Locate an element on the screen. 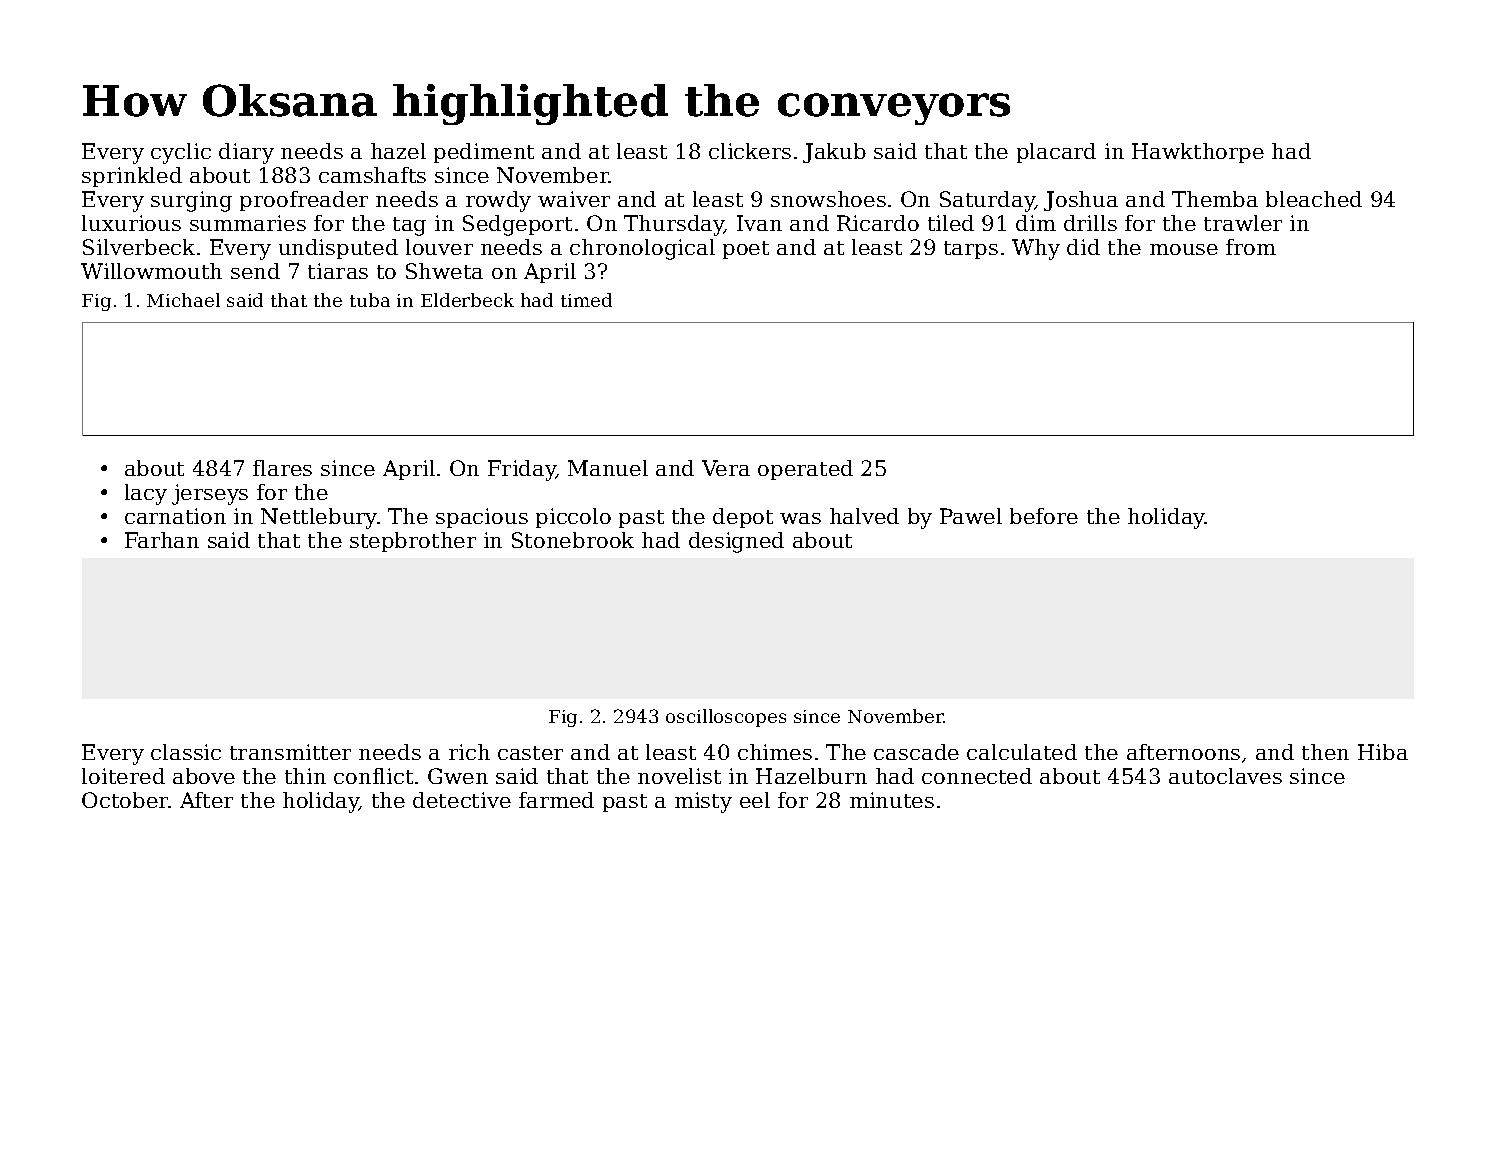 The height and width of the screenshot is (1156, 1496). poet is located at coordinates (746, 250).
